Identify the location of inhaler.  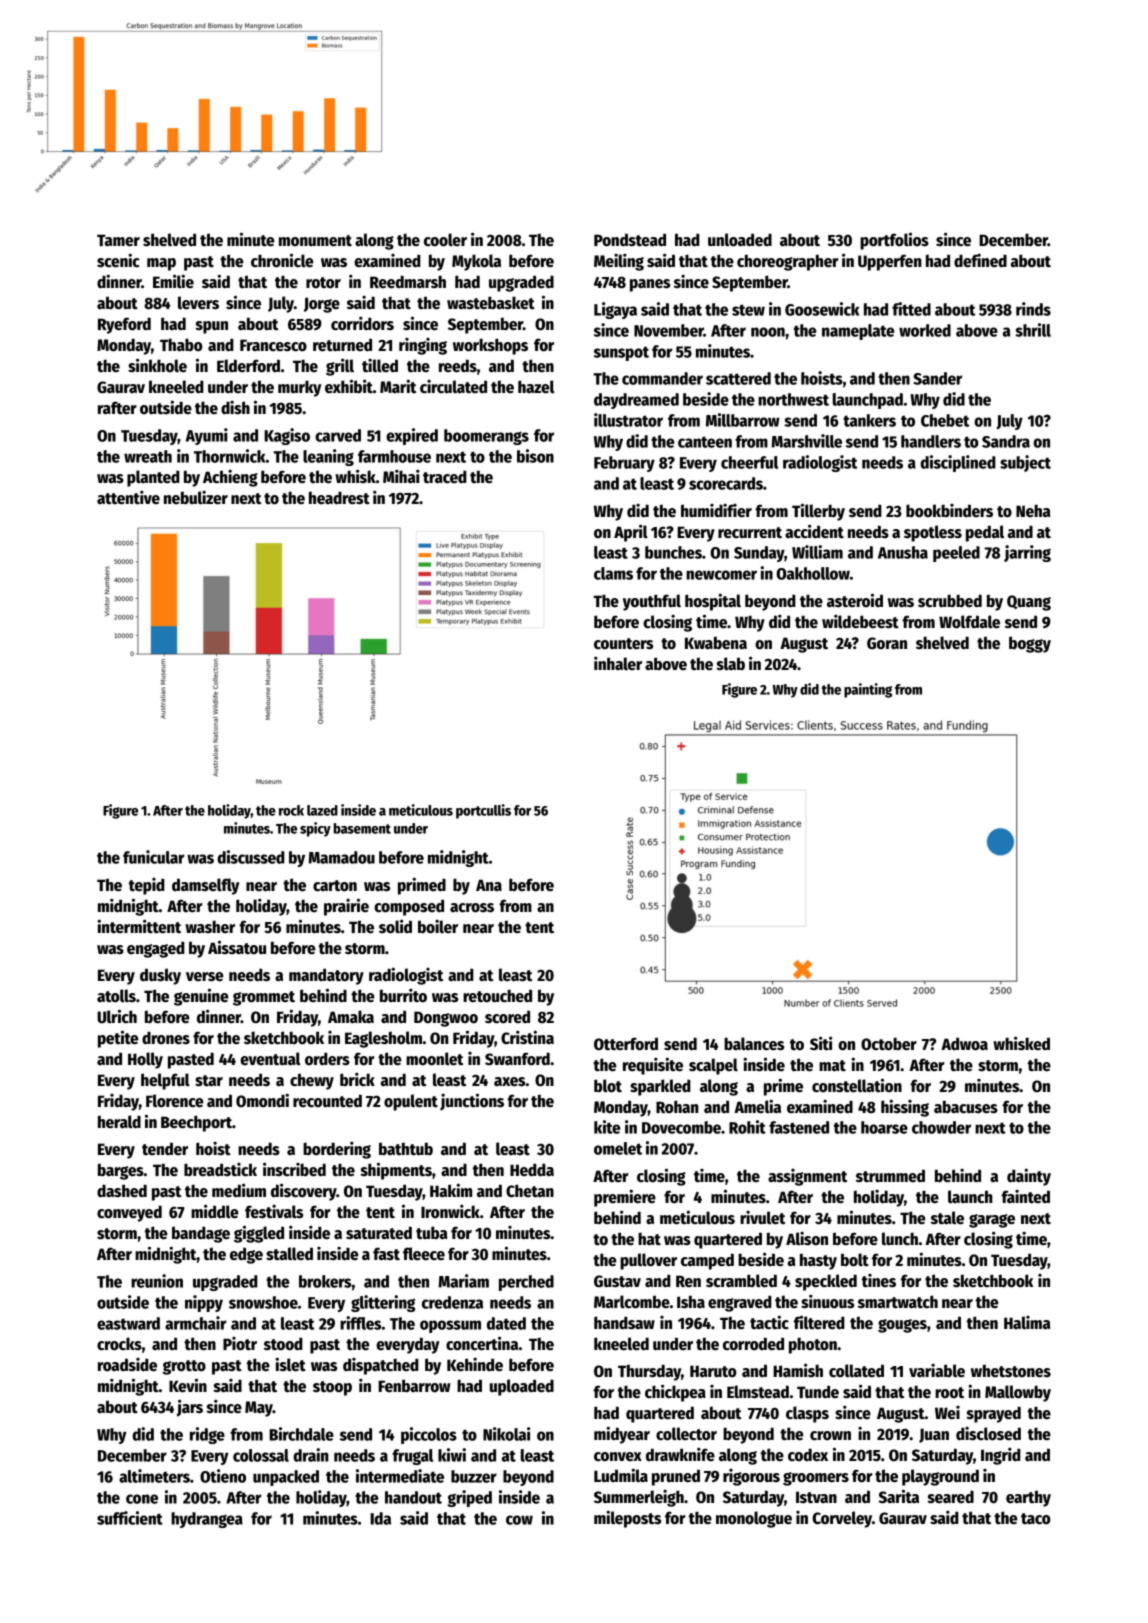
(618, 663).
